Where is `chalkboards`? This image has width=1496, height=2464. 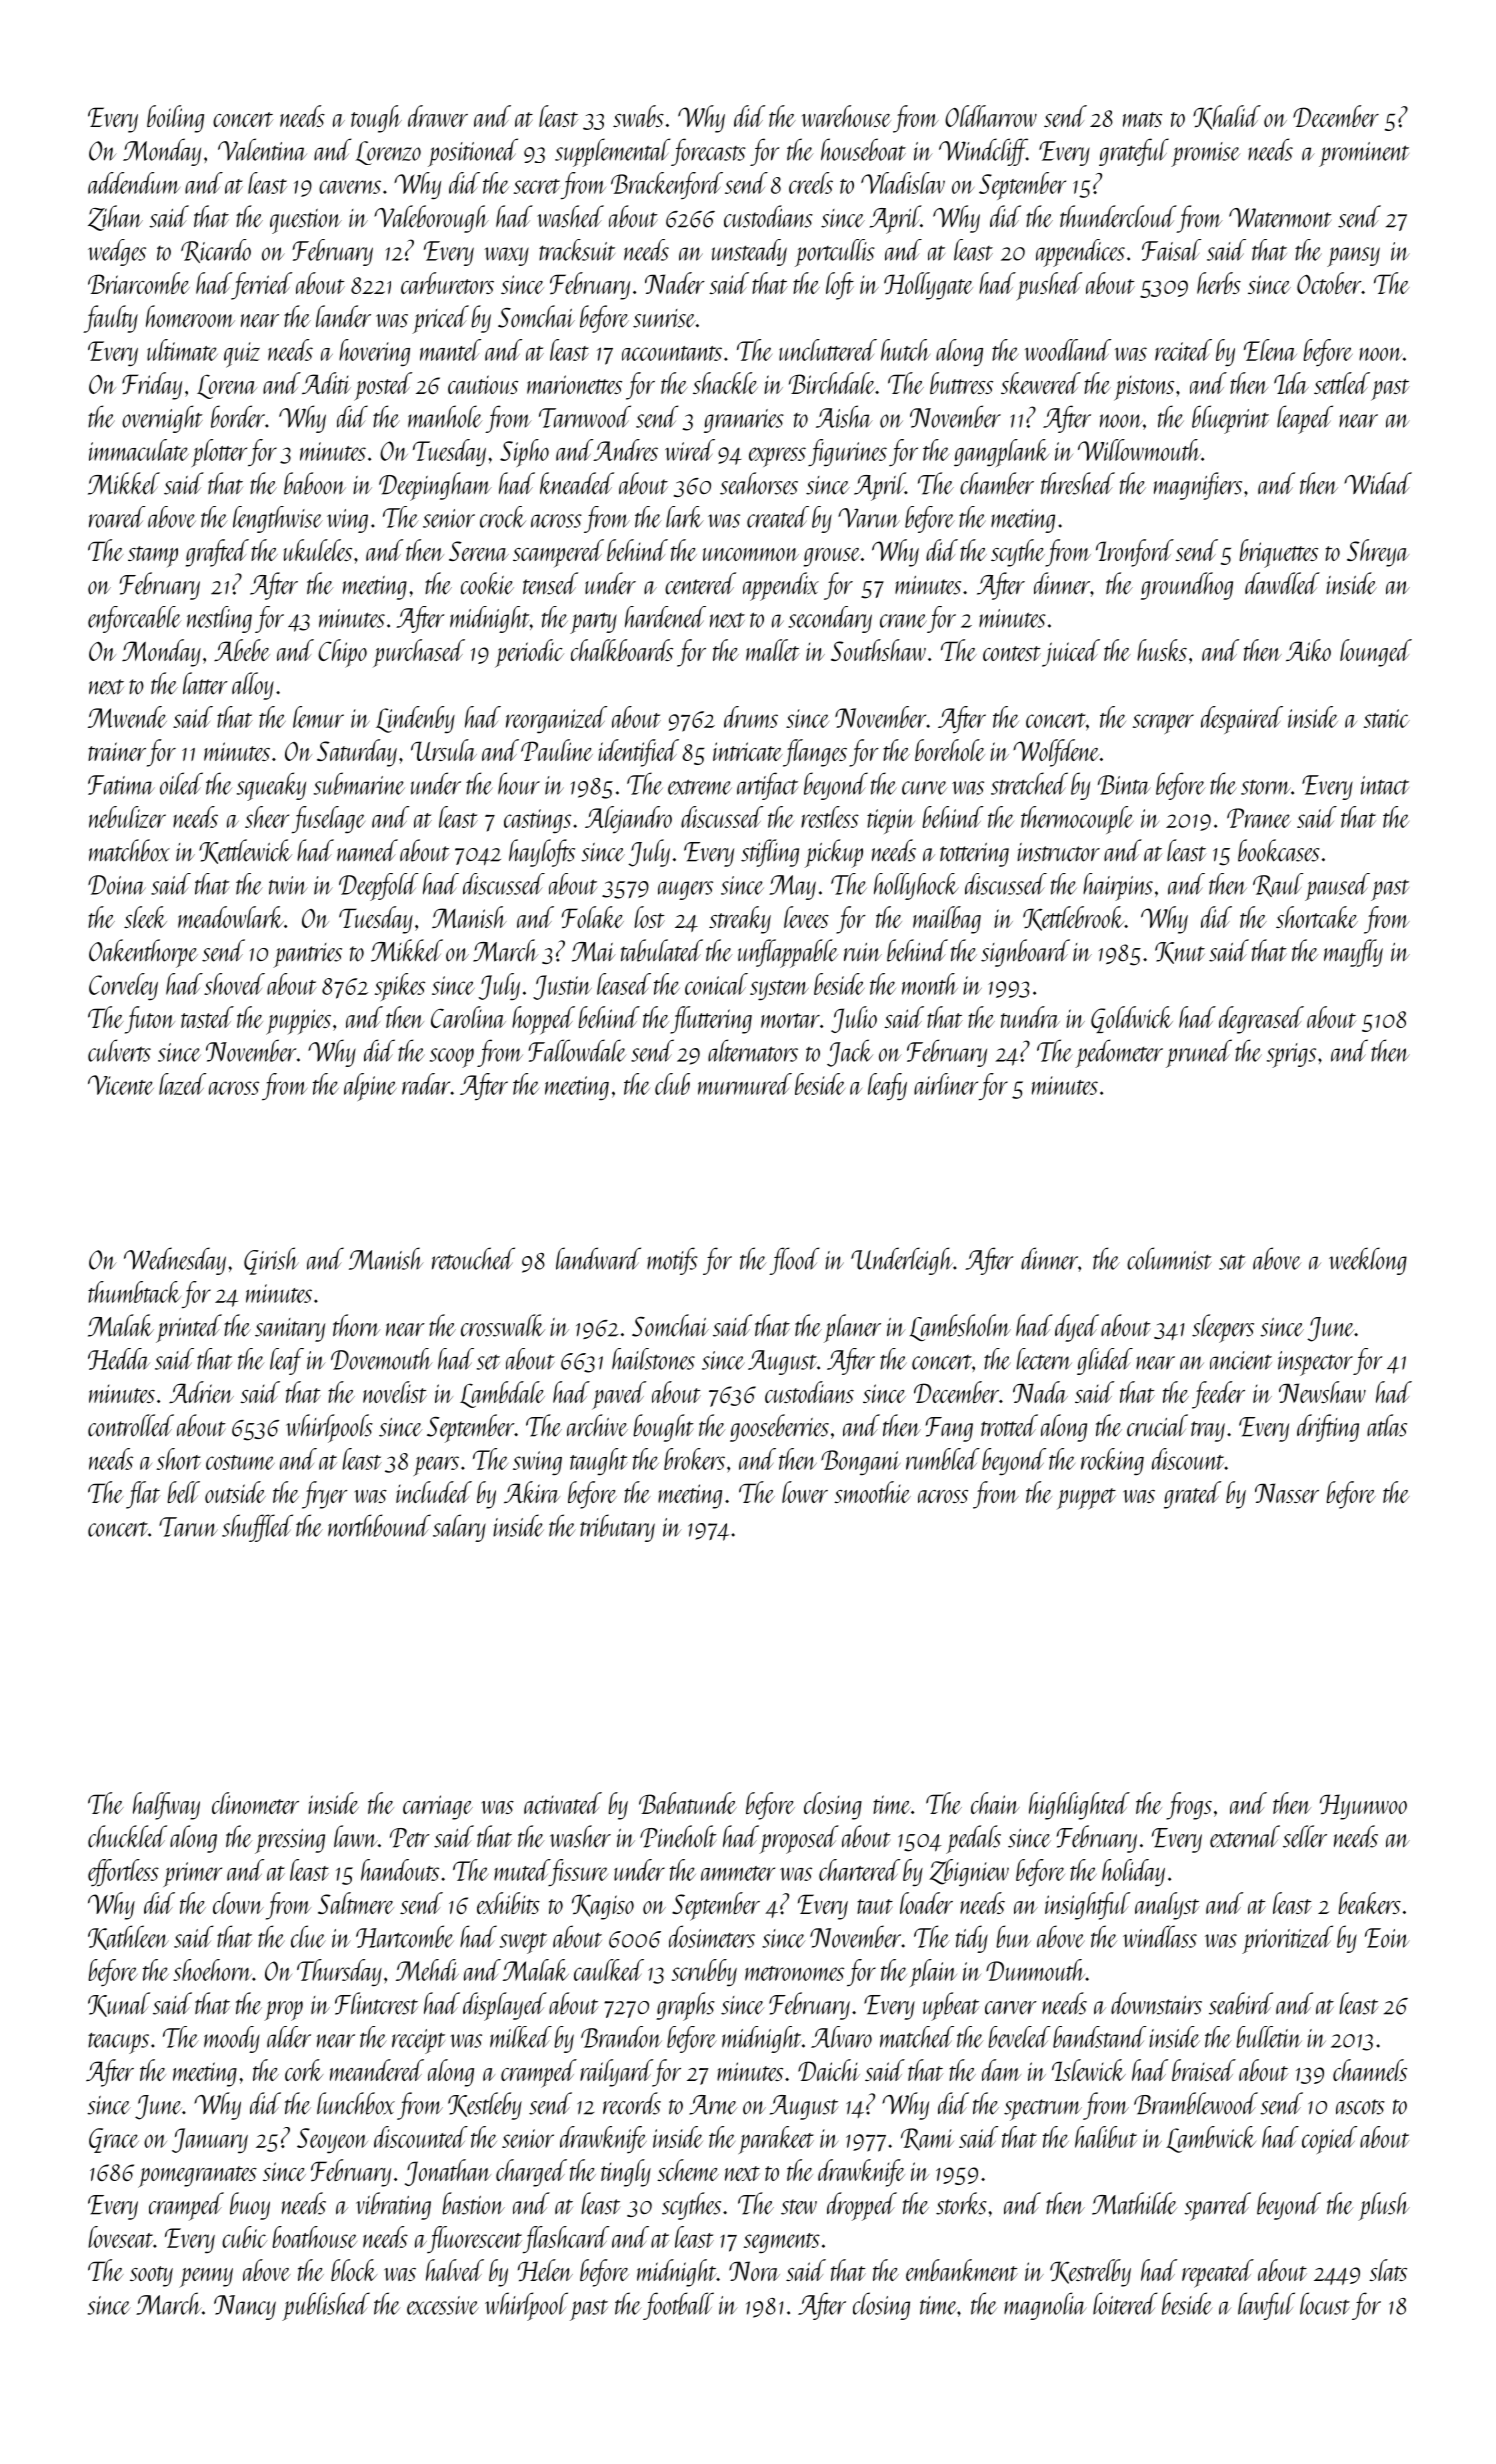
chalkboards is located at coordinates (622, 650).
